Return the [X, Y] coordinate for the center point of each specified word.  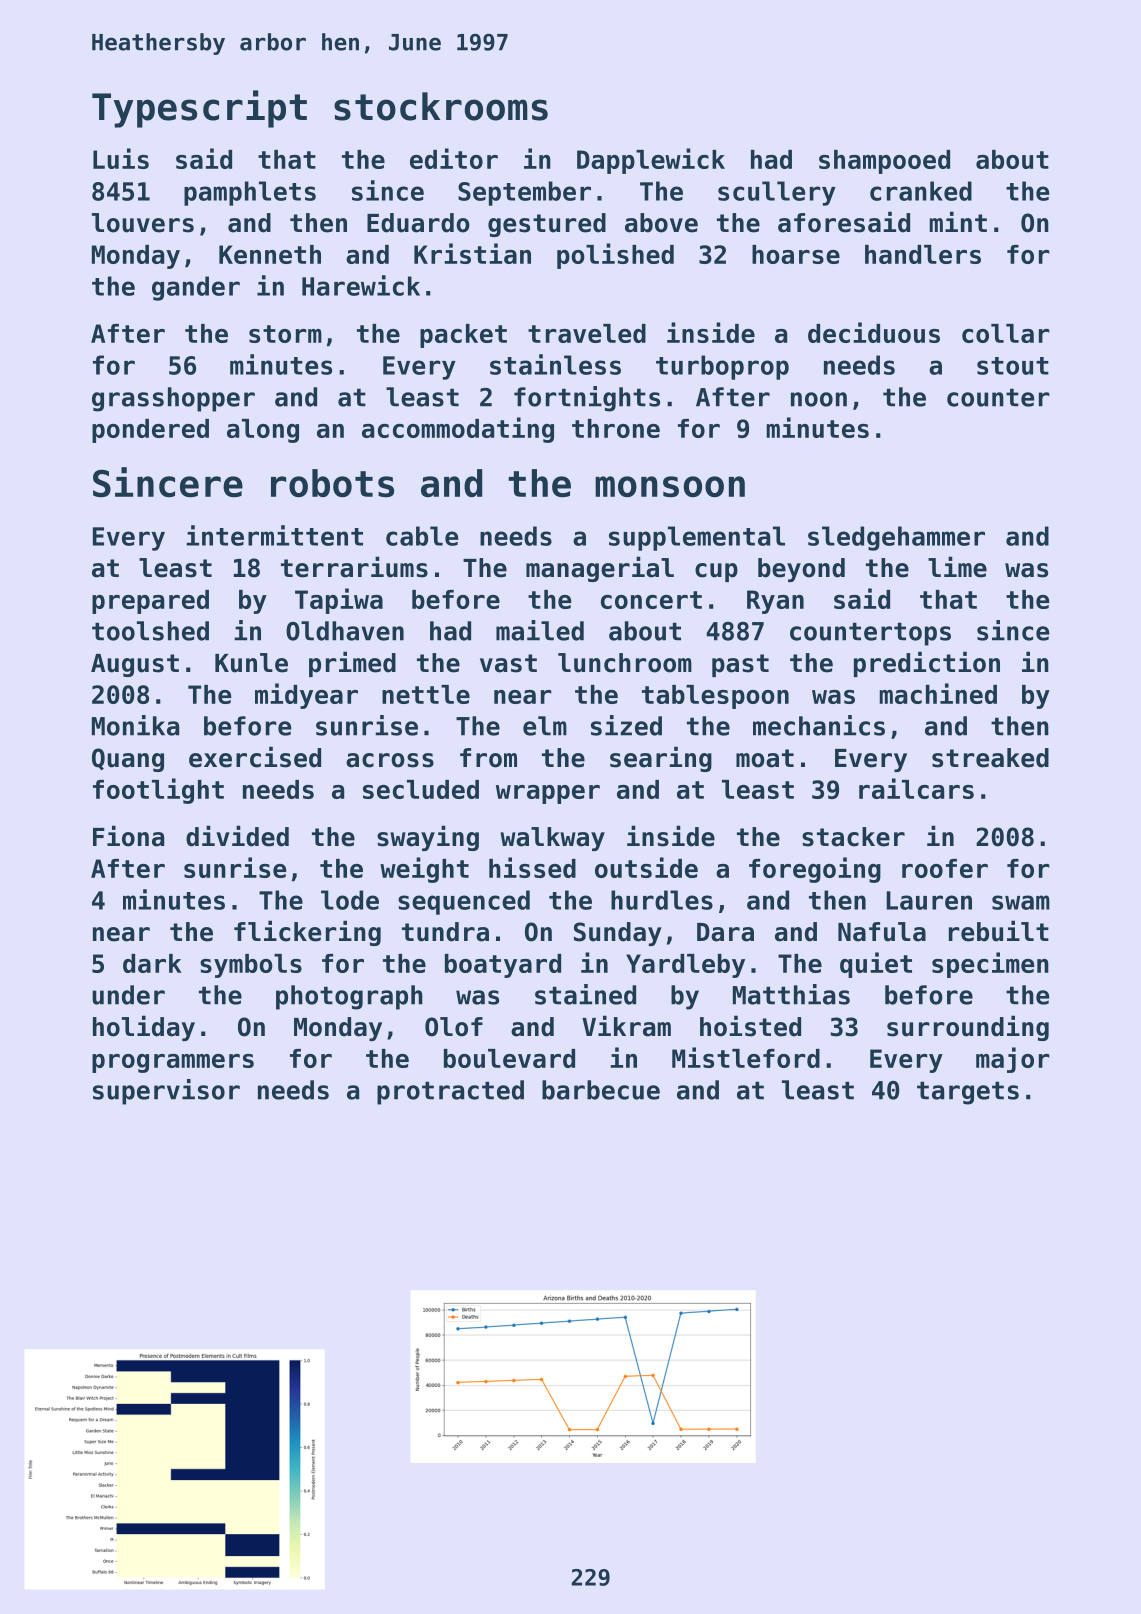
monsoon [670, 487]
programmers [173, 1063]
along [263, 431]
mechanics [819, 725]
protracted [450, 1092]
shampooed [884, 162]
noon [819, 399]
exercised [255, 757]
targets [968, 1093]
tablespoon [715, 697]
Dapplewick [651, 161]
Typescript [199, 109]
